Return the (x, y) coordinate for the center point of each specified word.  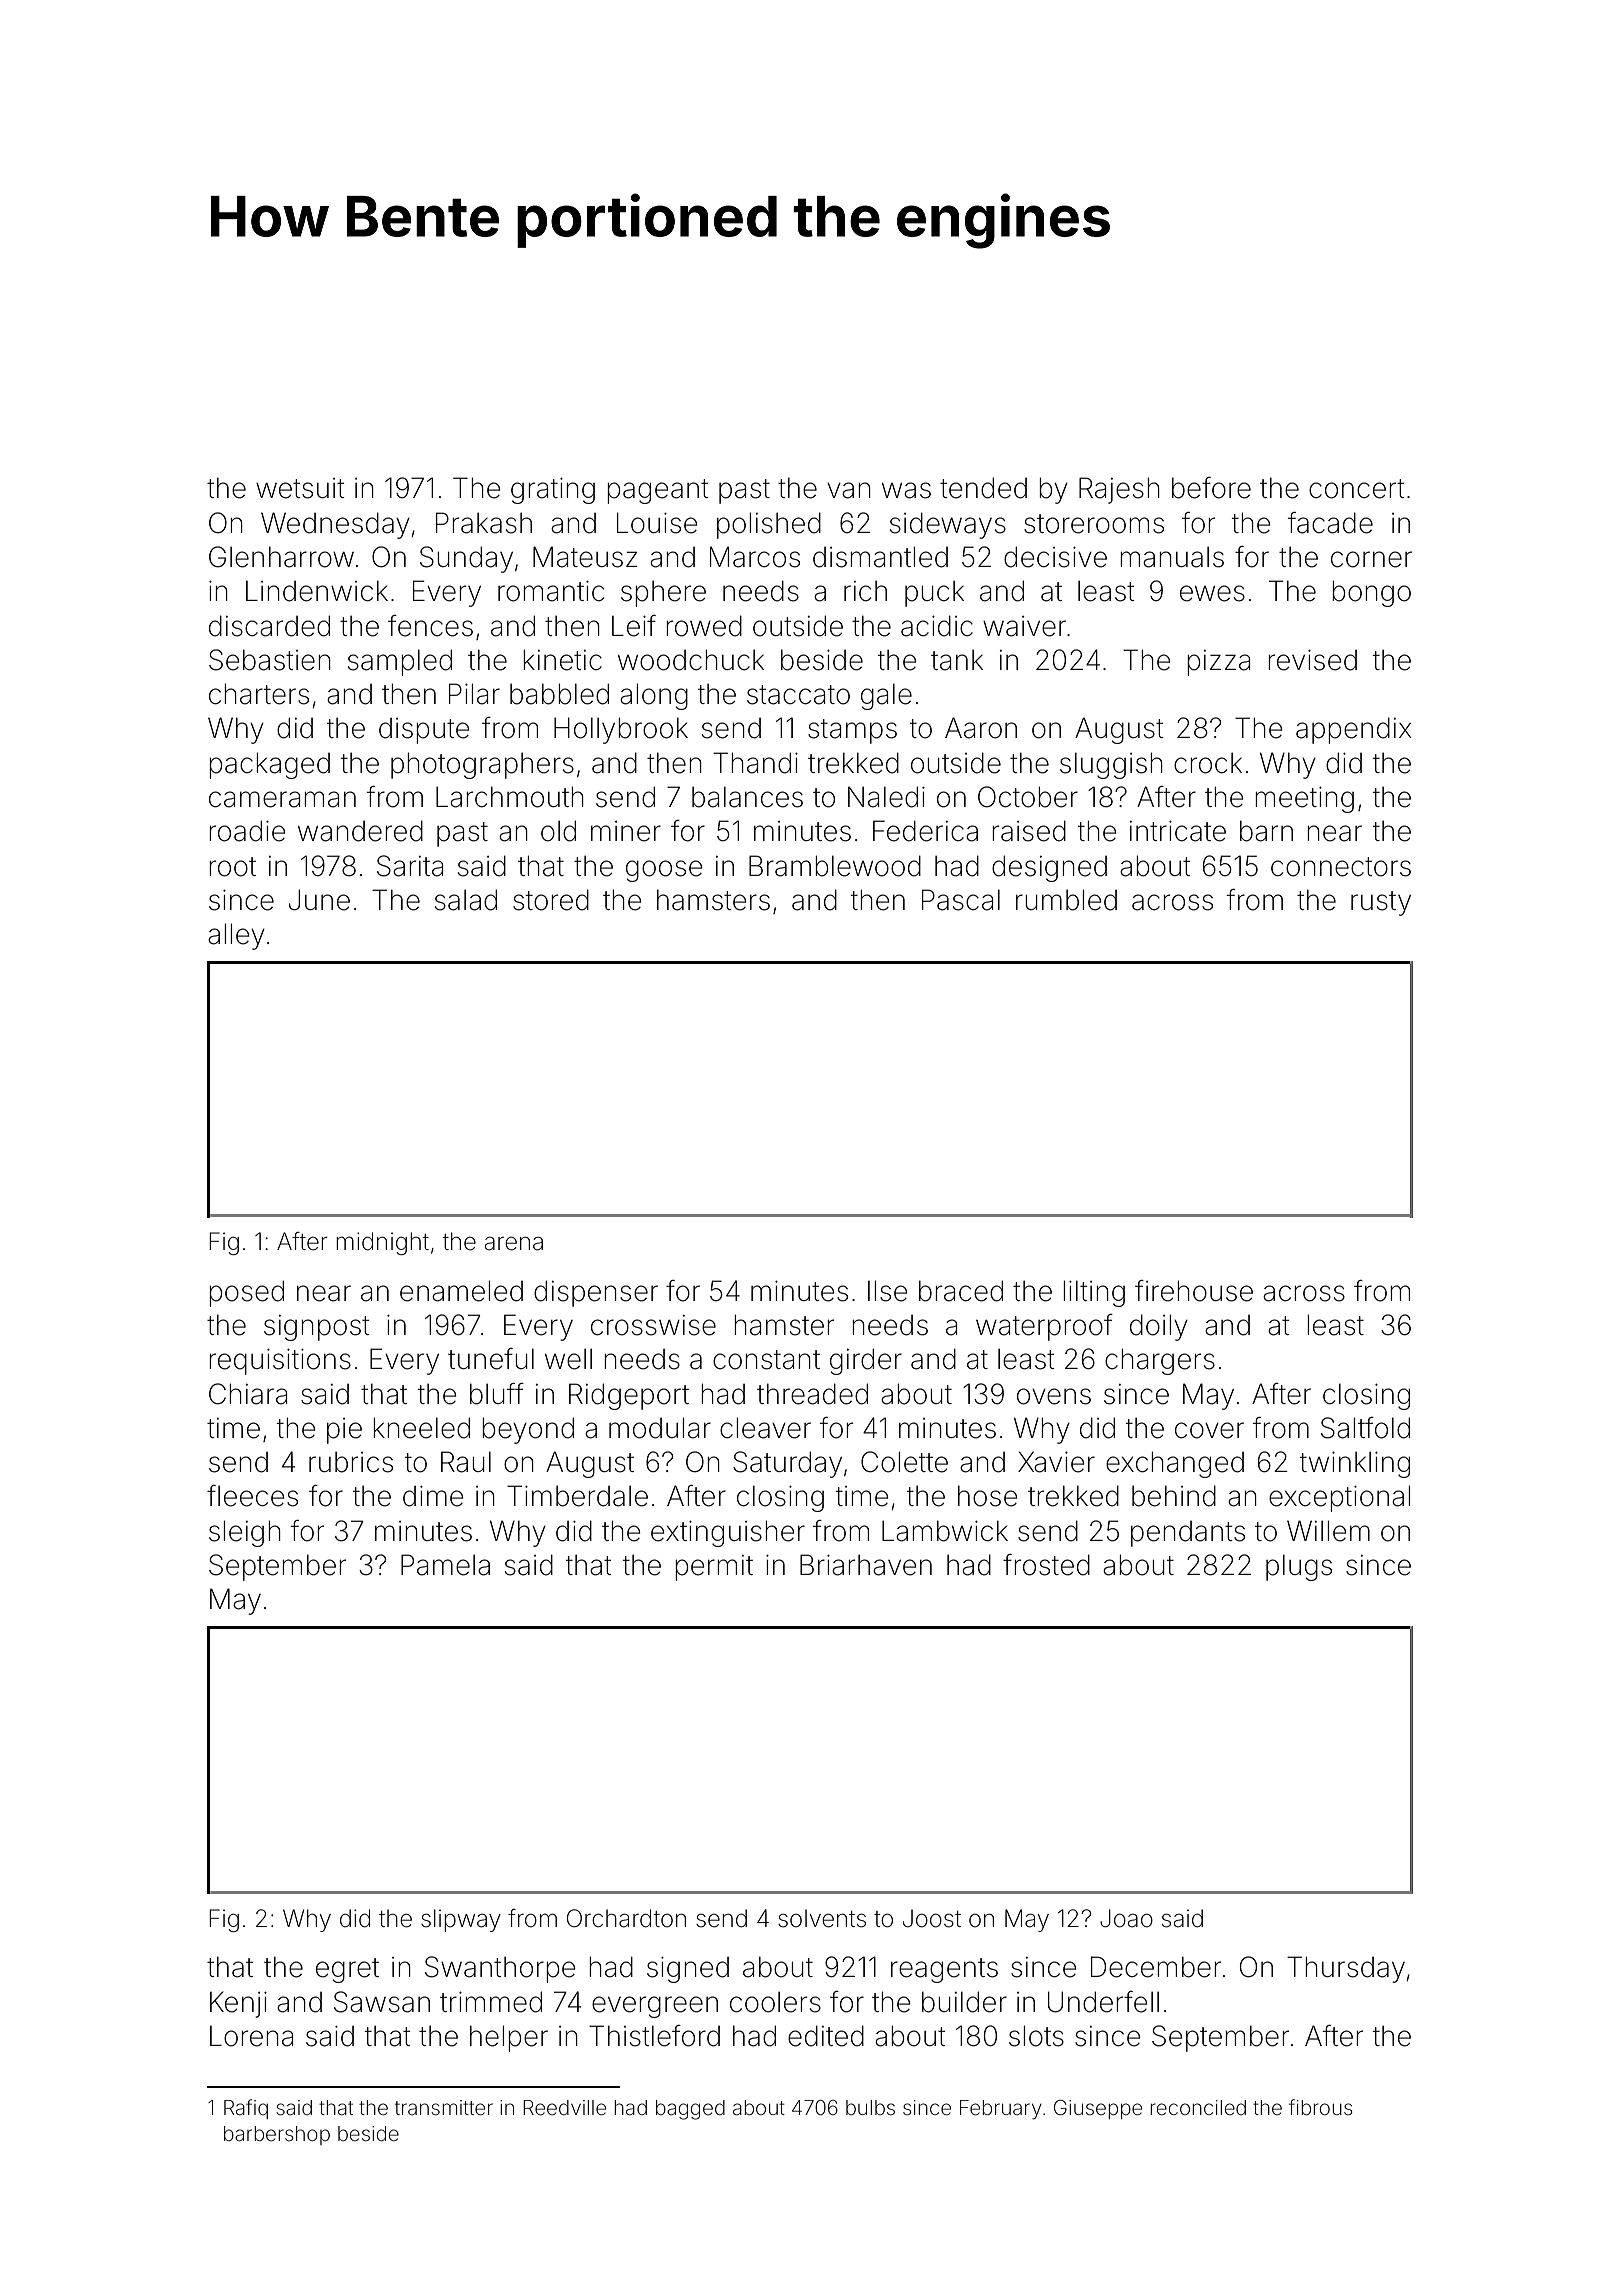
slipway (461, 1920)
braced (961, 1291)
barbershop (277, 2135)
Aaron (981, 728)
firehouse (1194, 1291)
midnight (382, 1243)
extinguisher (728, 1533)
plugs (1299, 1567)
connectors (1341, 867)
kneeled (421, 1428)
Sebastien (270, 660)
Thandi (755, 763)
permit (714, 1568)
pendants (1188, 1534)
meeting (1304, 800)
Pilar (474, 694)
